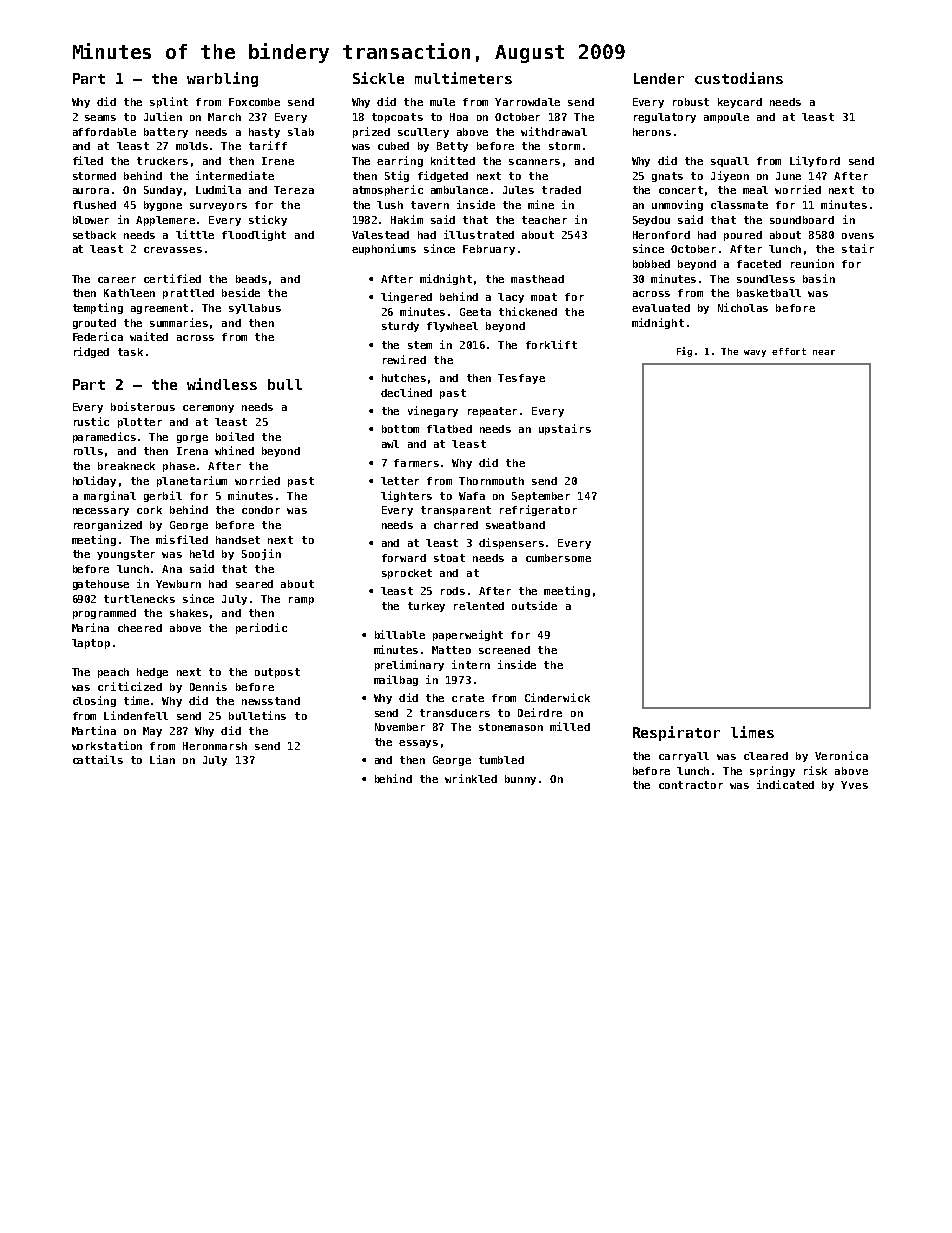  Describe the element at coordinates (752, 732) in the page. I see `limes` at that location.
